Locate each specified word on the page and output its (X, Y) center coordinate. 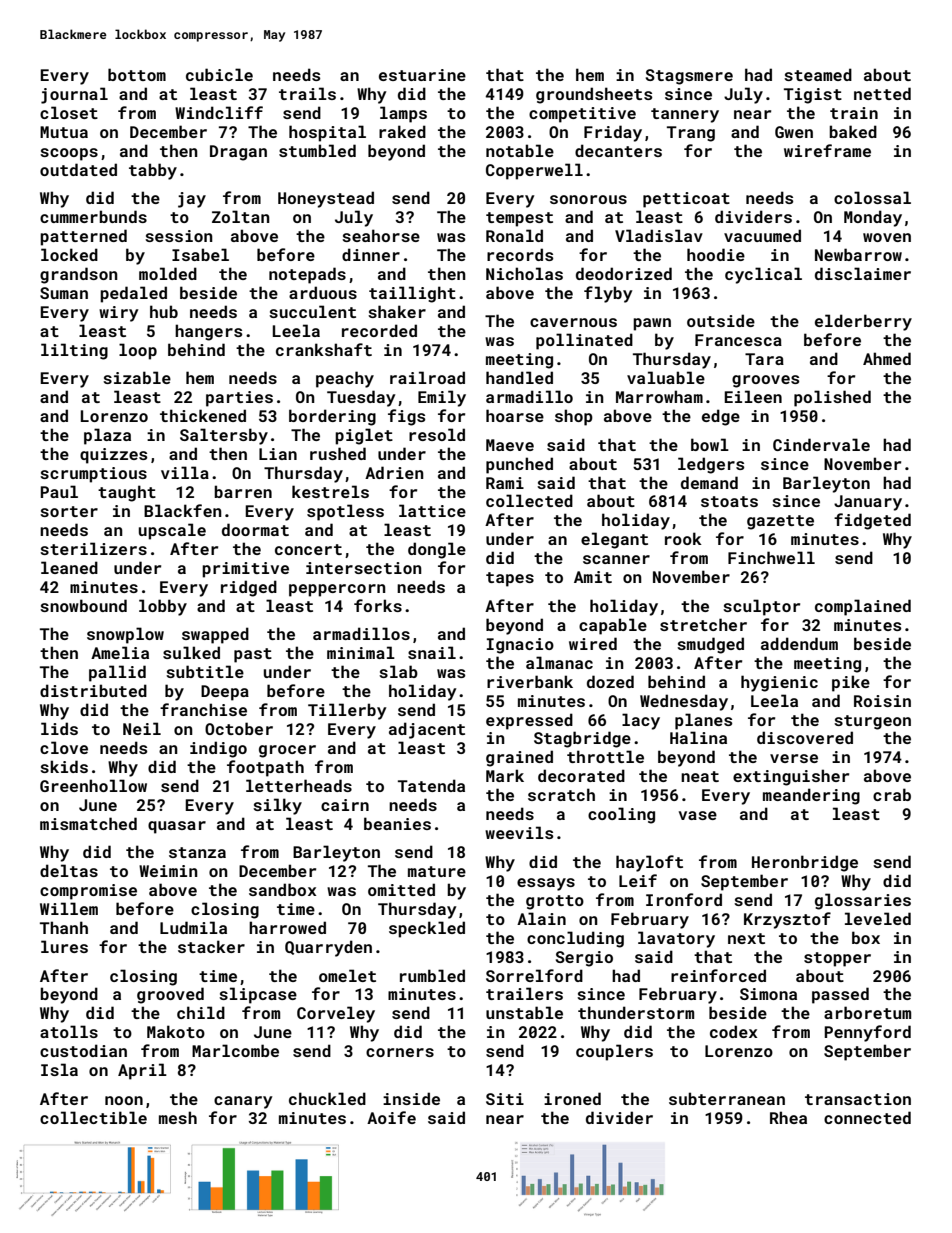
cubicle (219, 74)
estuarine (422, 75)
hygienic (779, 683)
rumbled (432, 975)
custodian (83, 1050)
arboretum (867, 1012)
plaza (107, 436)
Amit (593, 577)
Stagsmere (689, 77)
